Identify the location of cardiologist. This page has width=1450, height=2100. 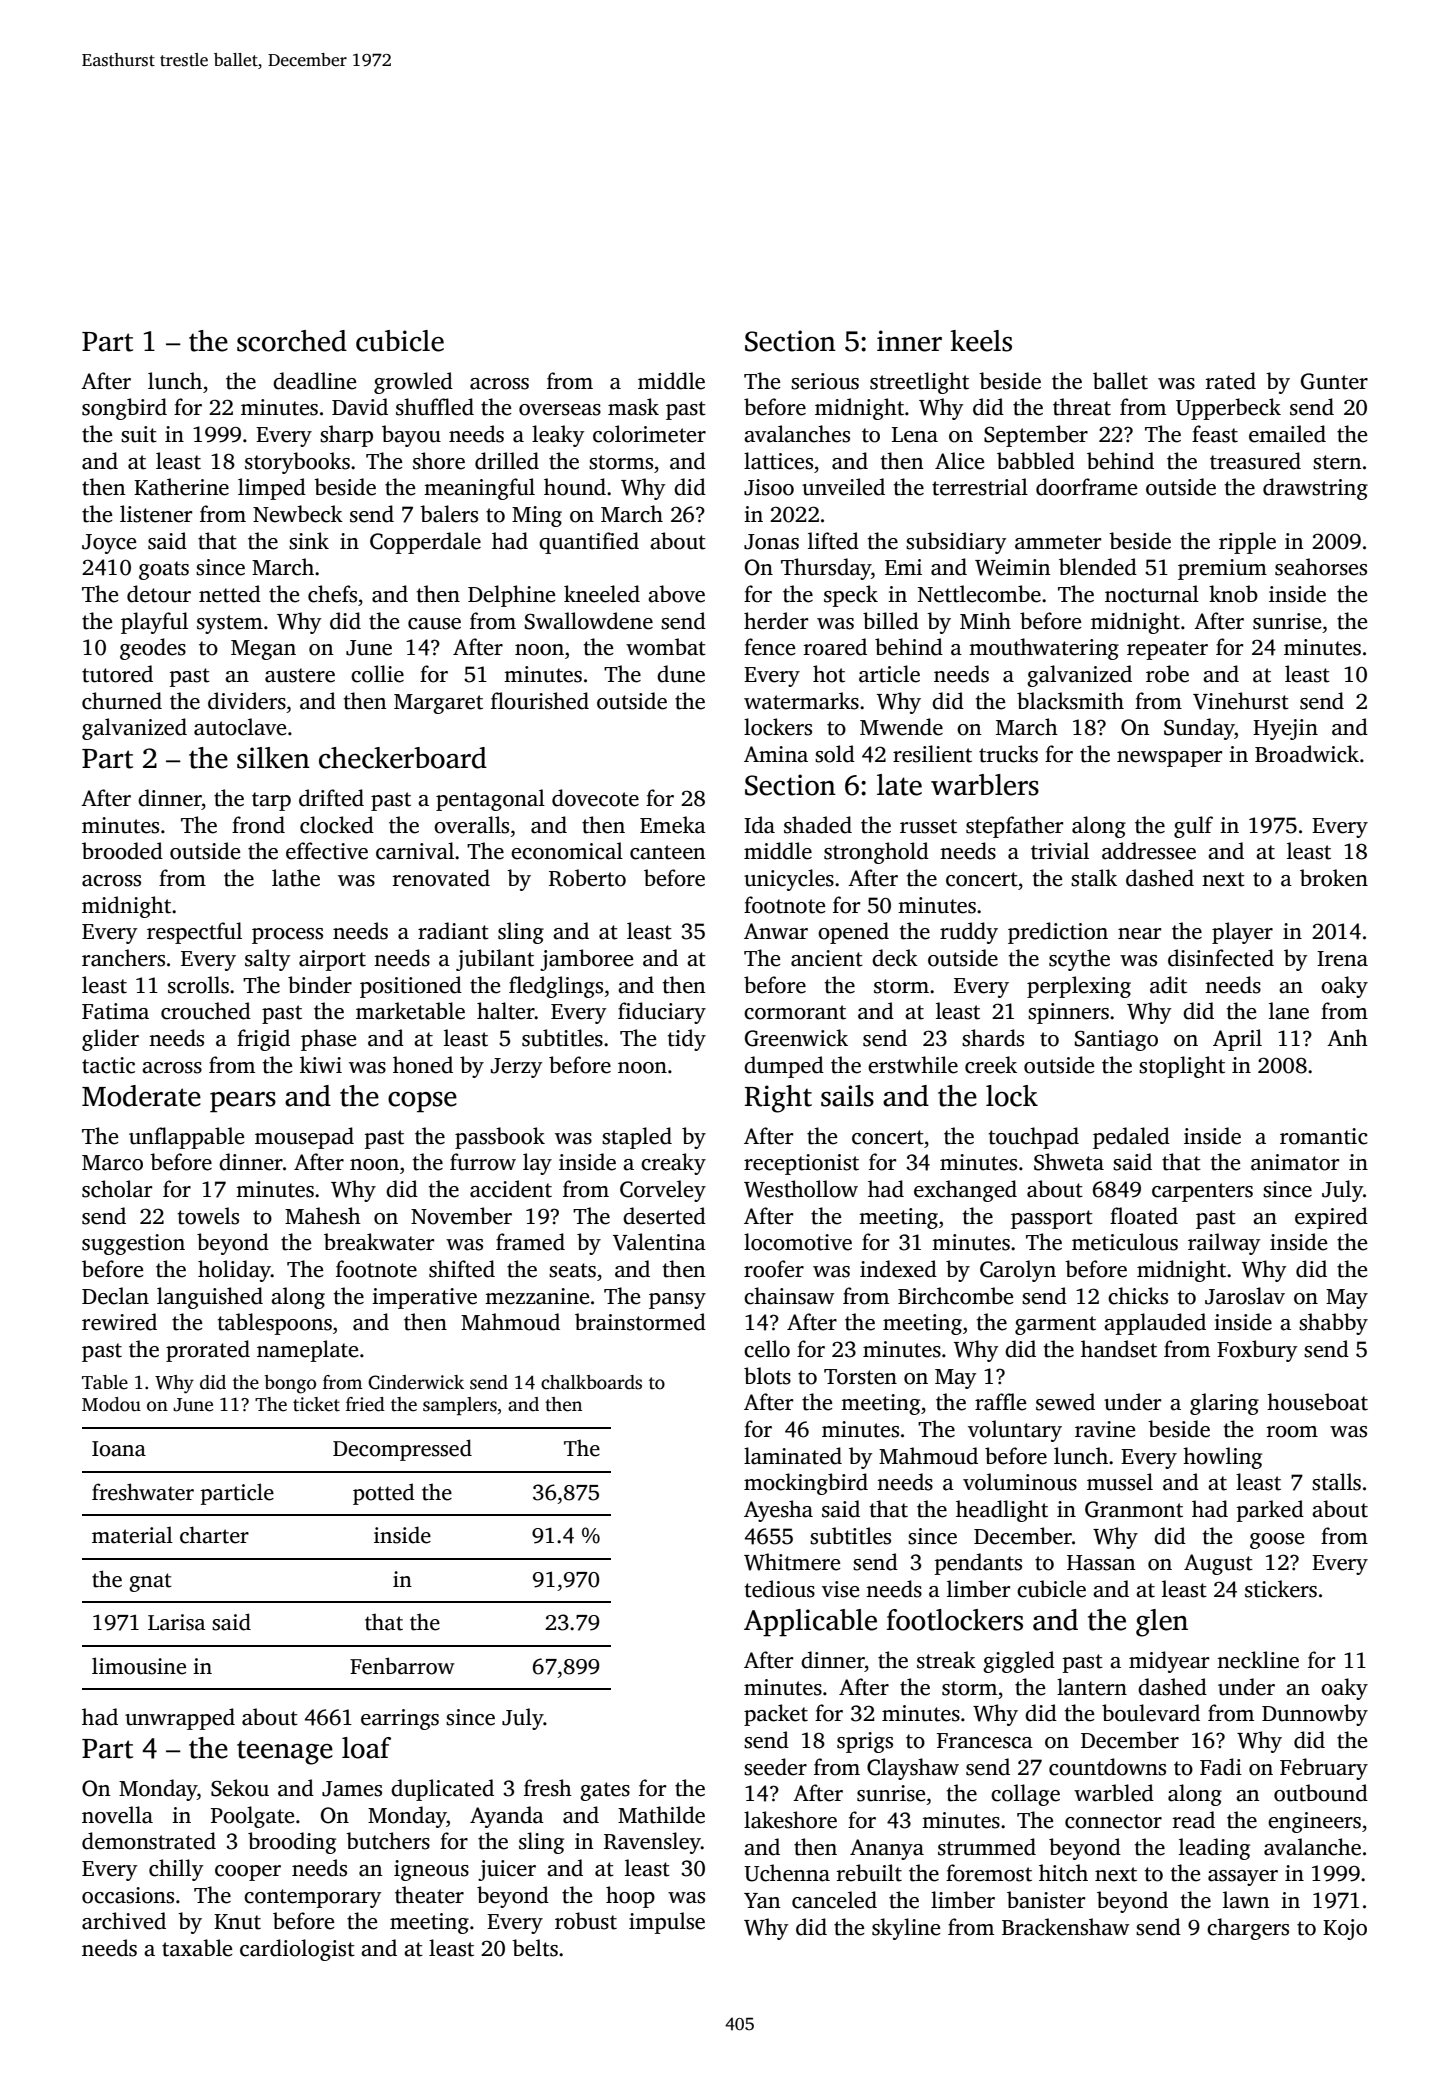
(297, 1950).
